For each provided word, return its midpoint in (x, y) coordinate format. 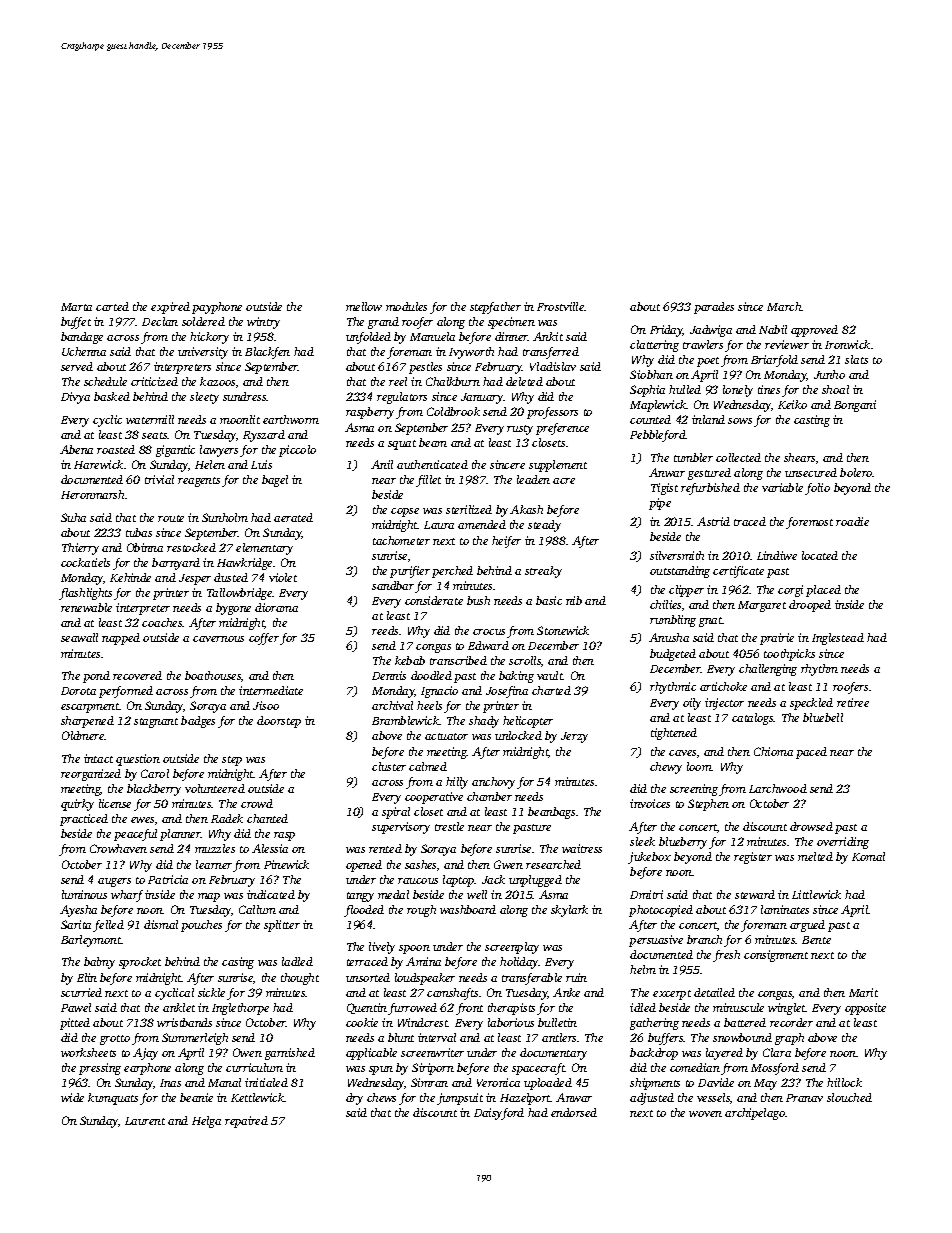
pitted (75, 1024)
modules (406, 306)
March (784, 306)
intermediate (271, 690)
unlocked (518, 735)
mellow (364, 306)
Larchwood (778, 788)
